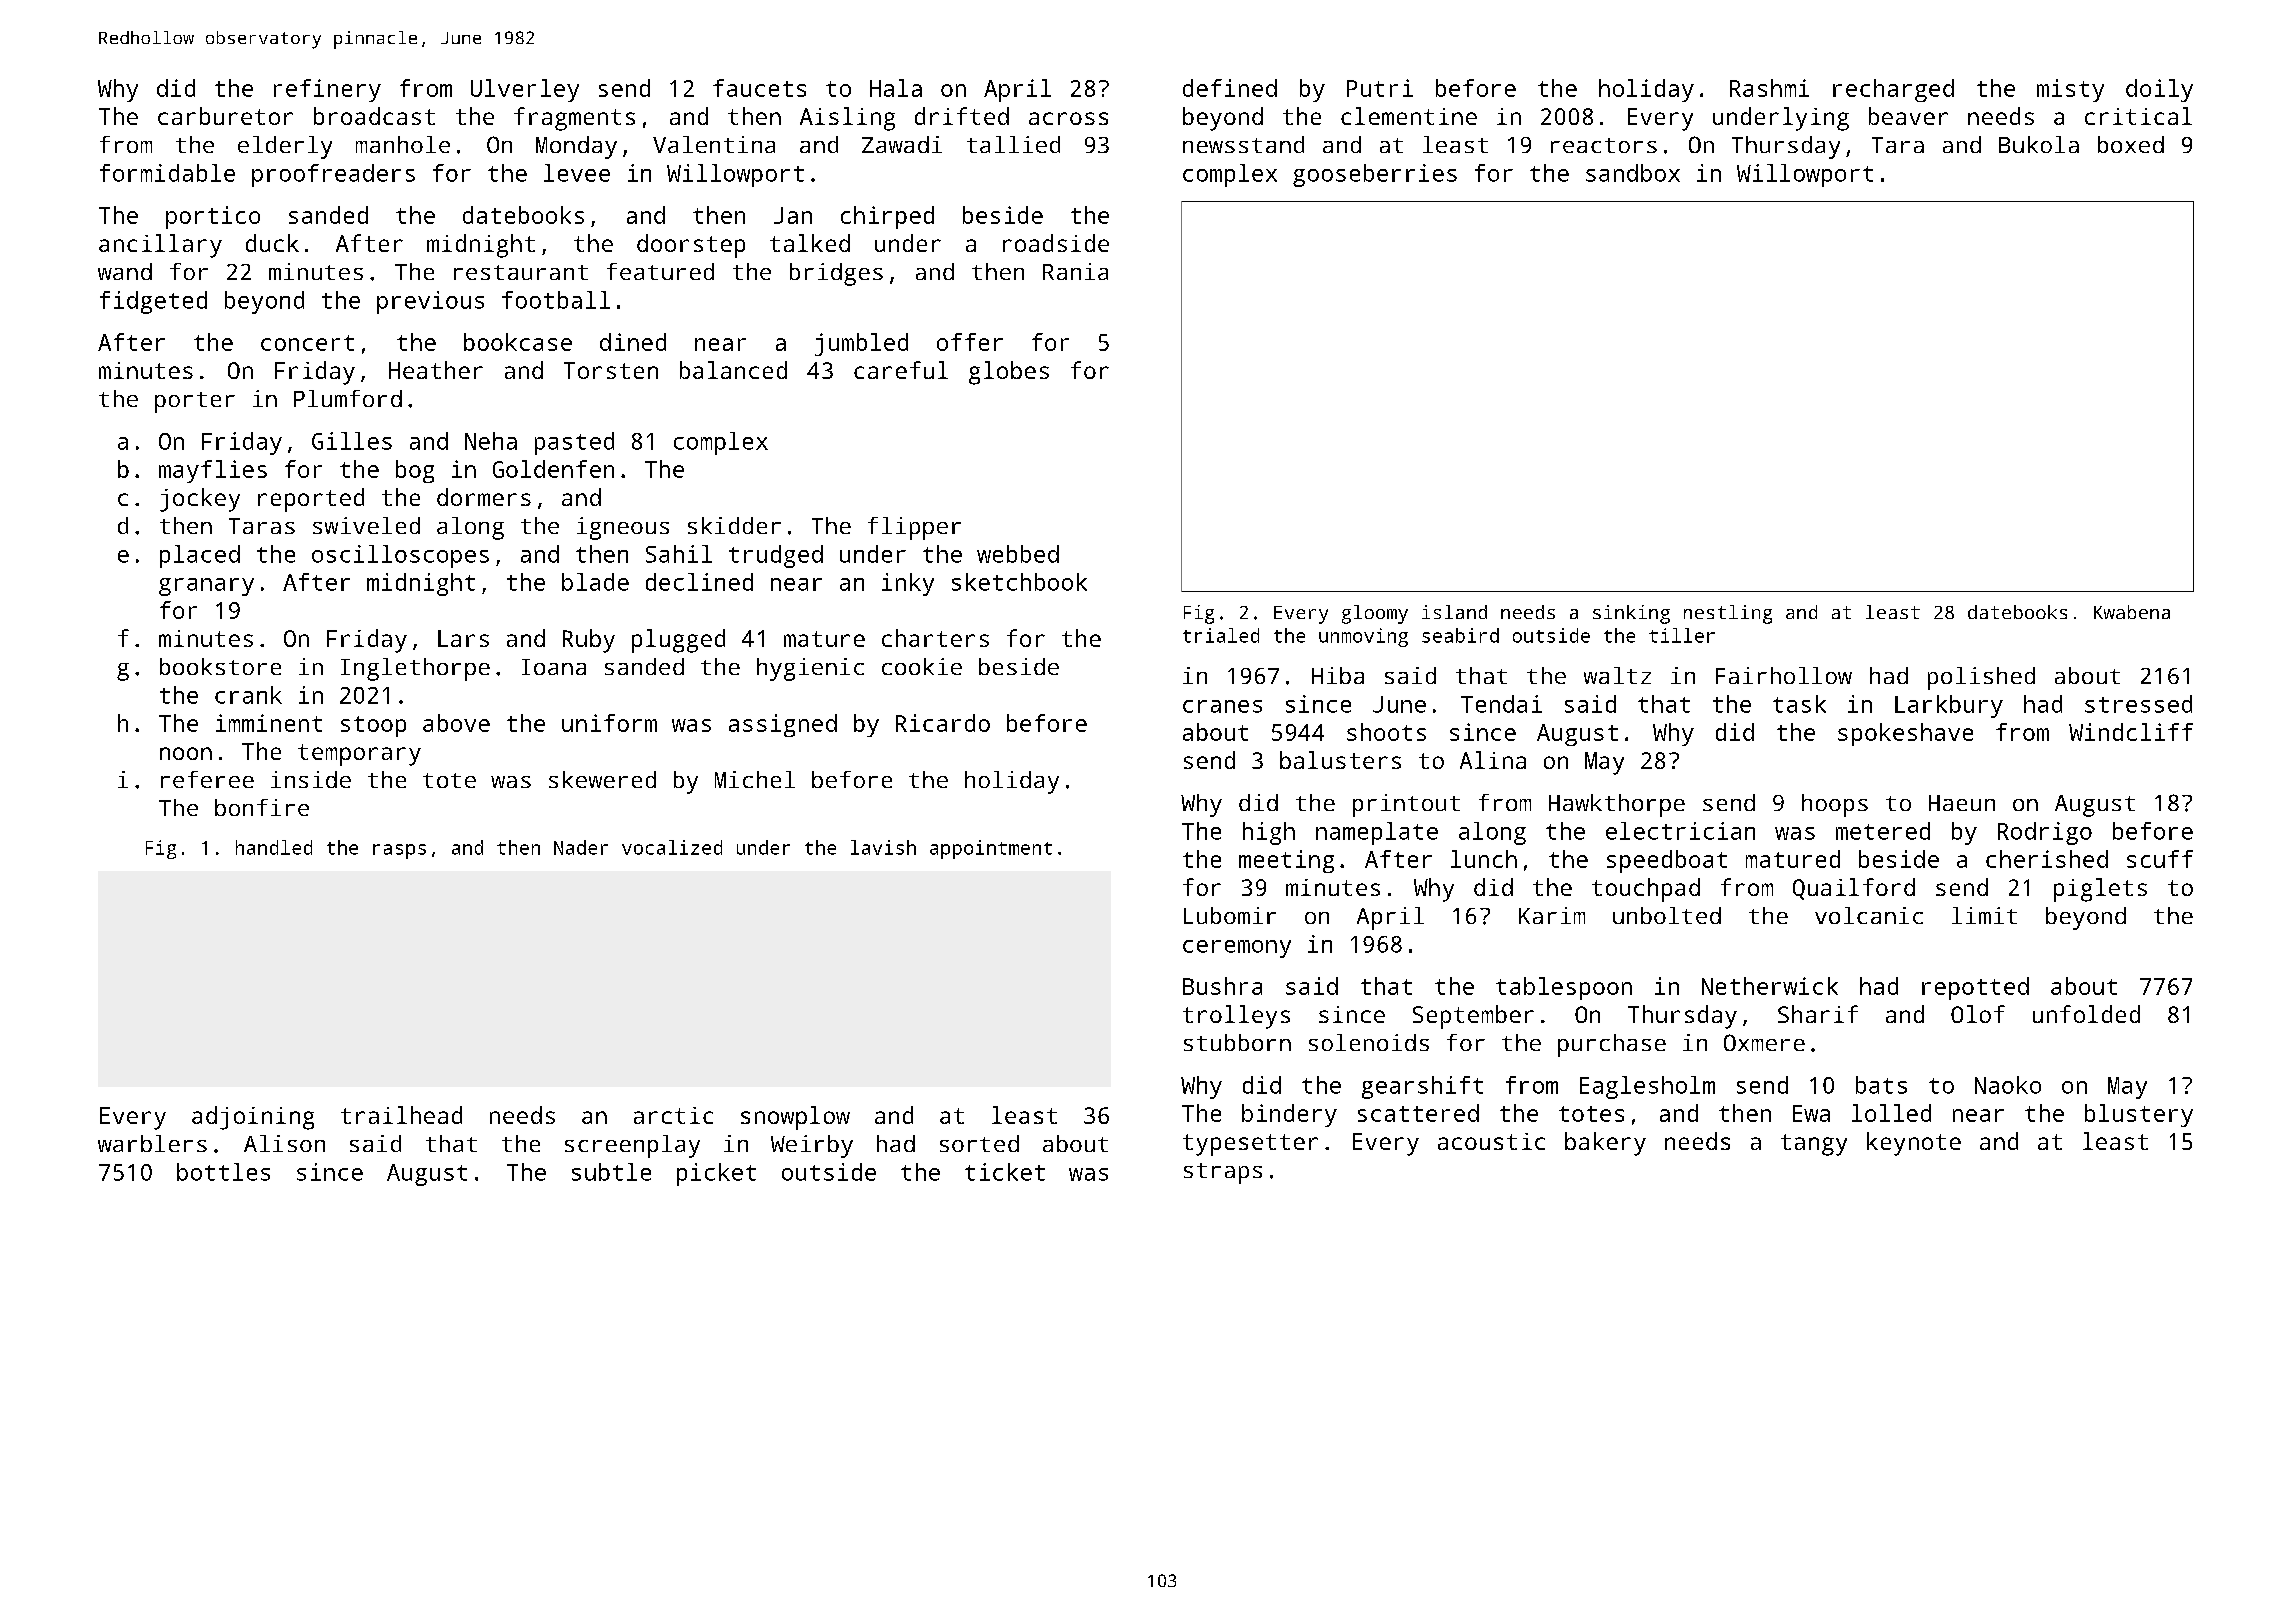 This page has width=2292, height=1620. Describe the element at coordinates (1375, 175) in the page. I see `gooseberries` at that location.
